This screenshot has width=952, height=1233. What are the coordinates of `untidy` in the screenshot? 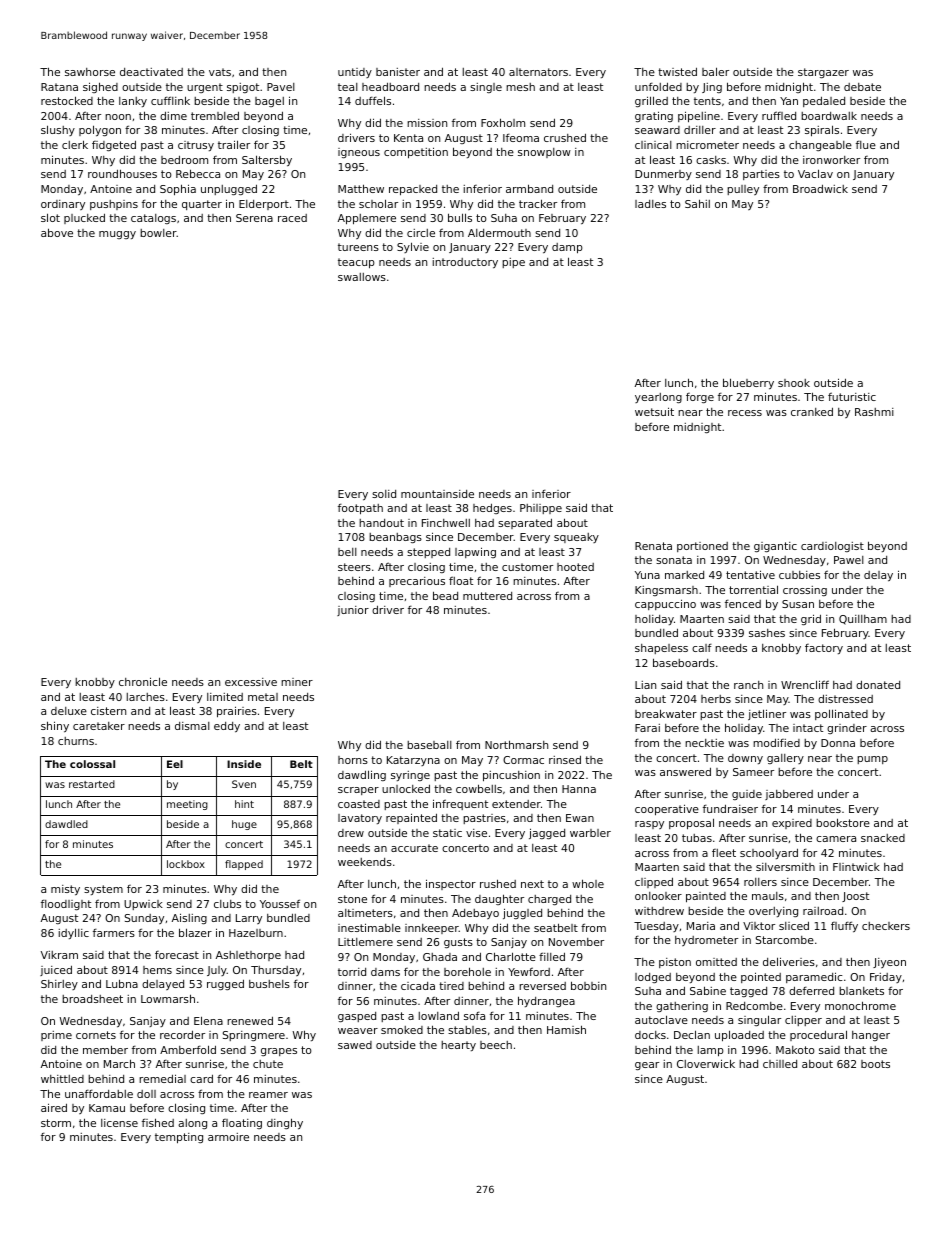 It's located at (355, 73).
